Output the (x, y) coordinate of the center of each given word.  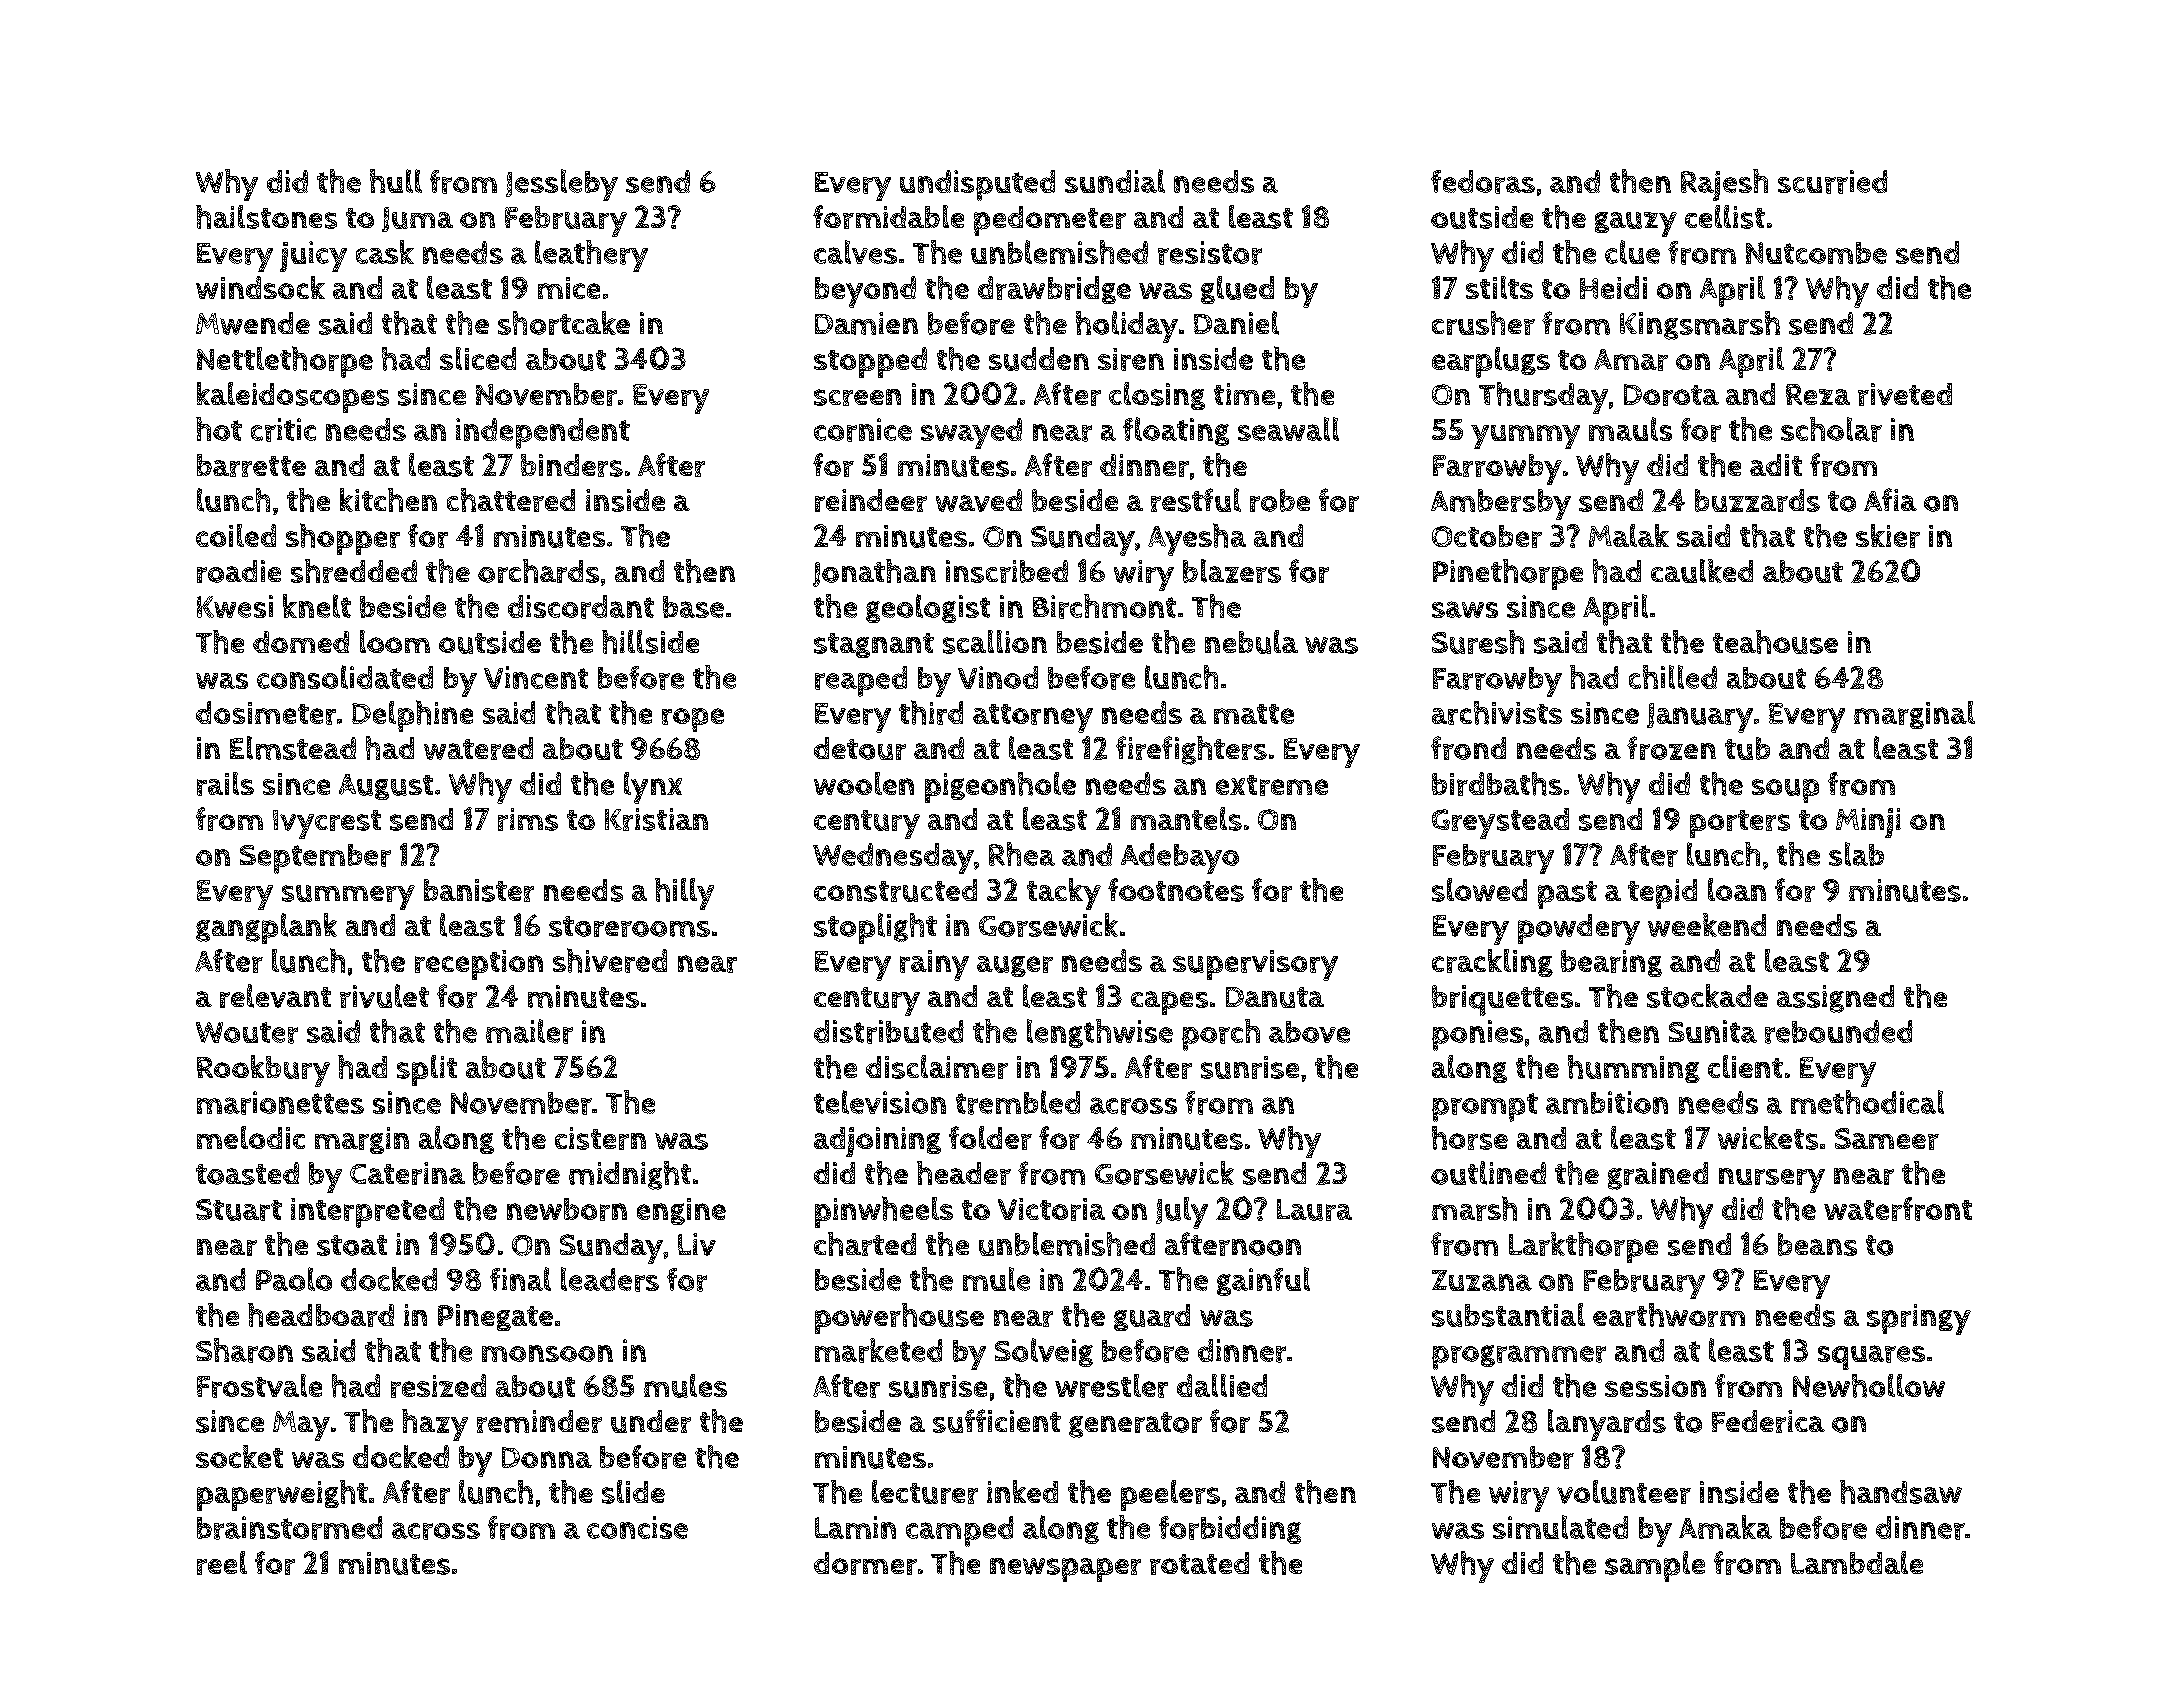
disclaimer (937, 1067)
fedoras (1483, 182)
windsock (260, 287)
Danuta (1275, 997)
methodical (1867, 1102)
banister (479, 890)
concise (637, 1527)
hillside (650, 642)
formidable (888, 217)
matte (1254, 714)
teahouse (1775, 642)
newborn (567, 1209)
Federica (1768, 1421)
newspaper (1065, 1570)
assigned (1835, 999)
